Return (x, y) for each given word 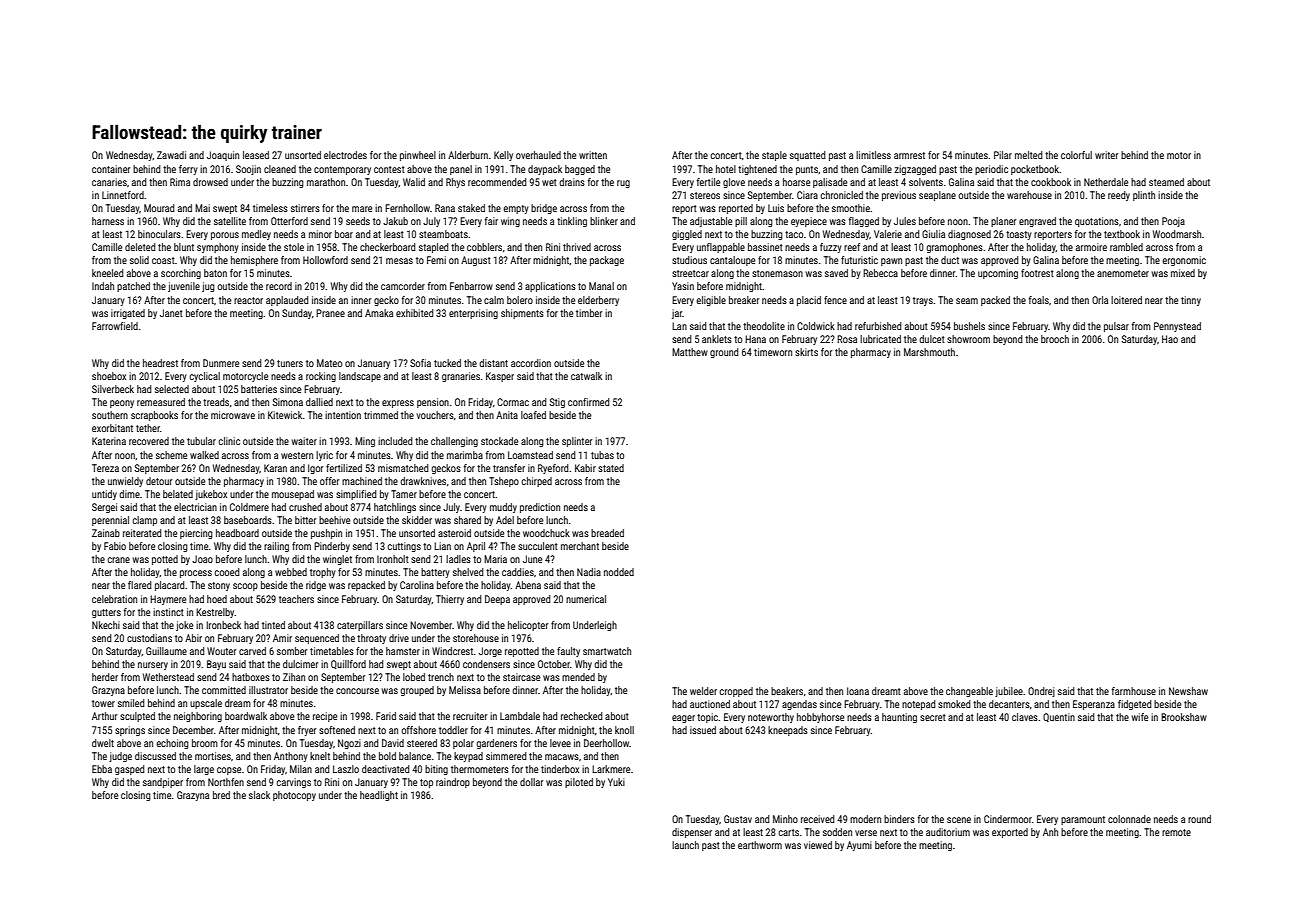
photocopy (294, 796)
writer (1106, 155)
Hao (1170, 339)
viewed (818, 845)
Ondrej (1041, 692)
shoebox (109, 376)
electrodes (345, 155)
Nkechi (106, 625)
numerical (586, 599)
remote (1176, 832)
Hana (755, 339)
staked (471, 208)
